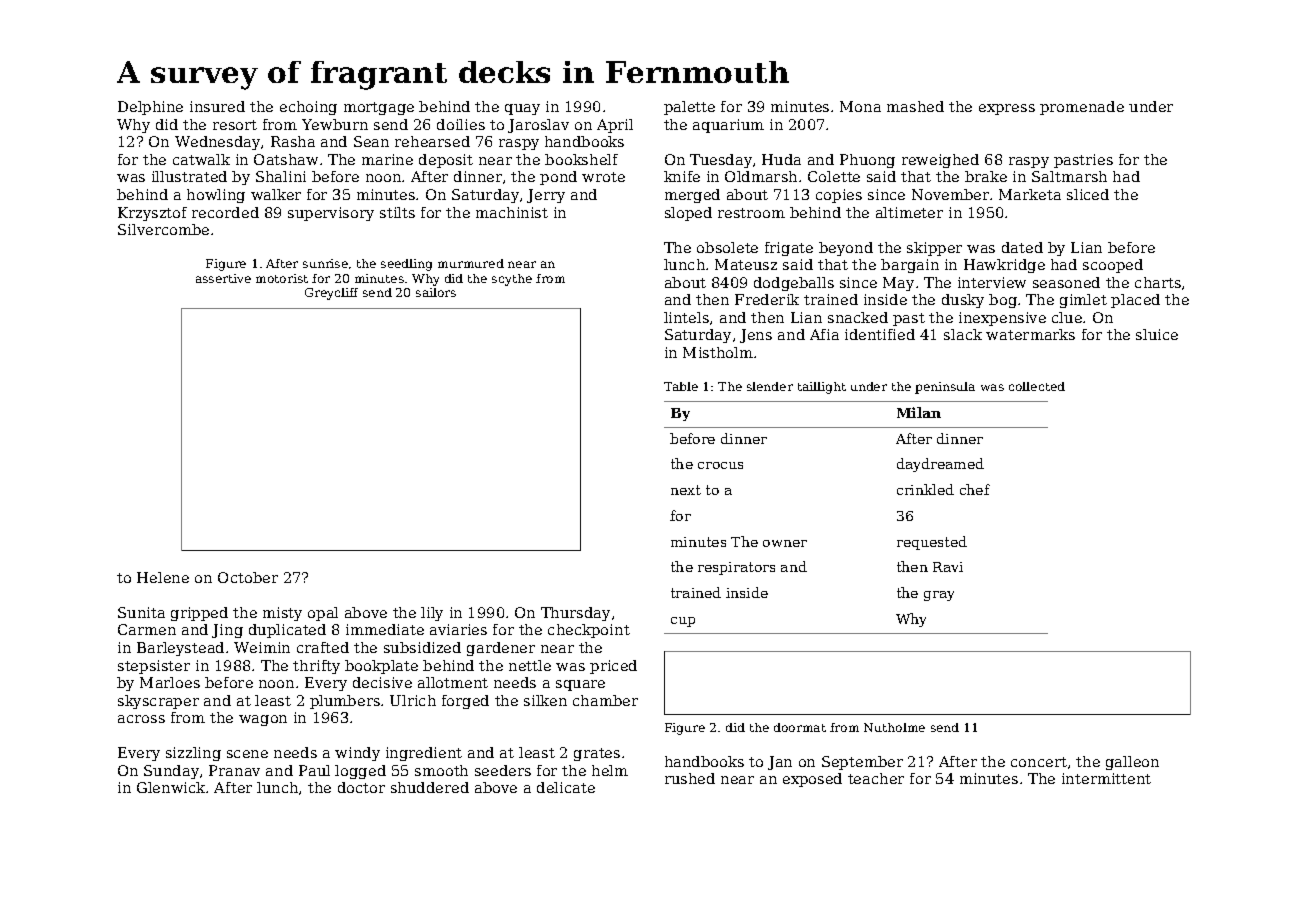 The width and height of the document is (1308, 924). Describe the element at coordinates (1007, 109) in the document. I see `express` at that location.
